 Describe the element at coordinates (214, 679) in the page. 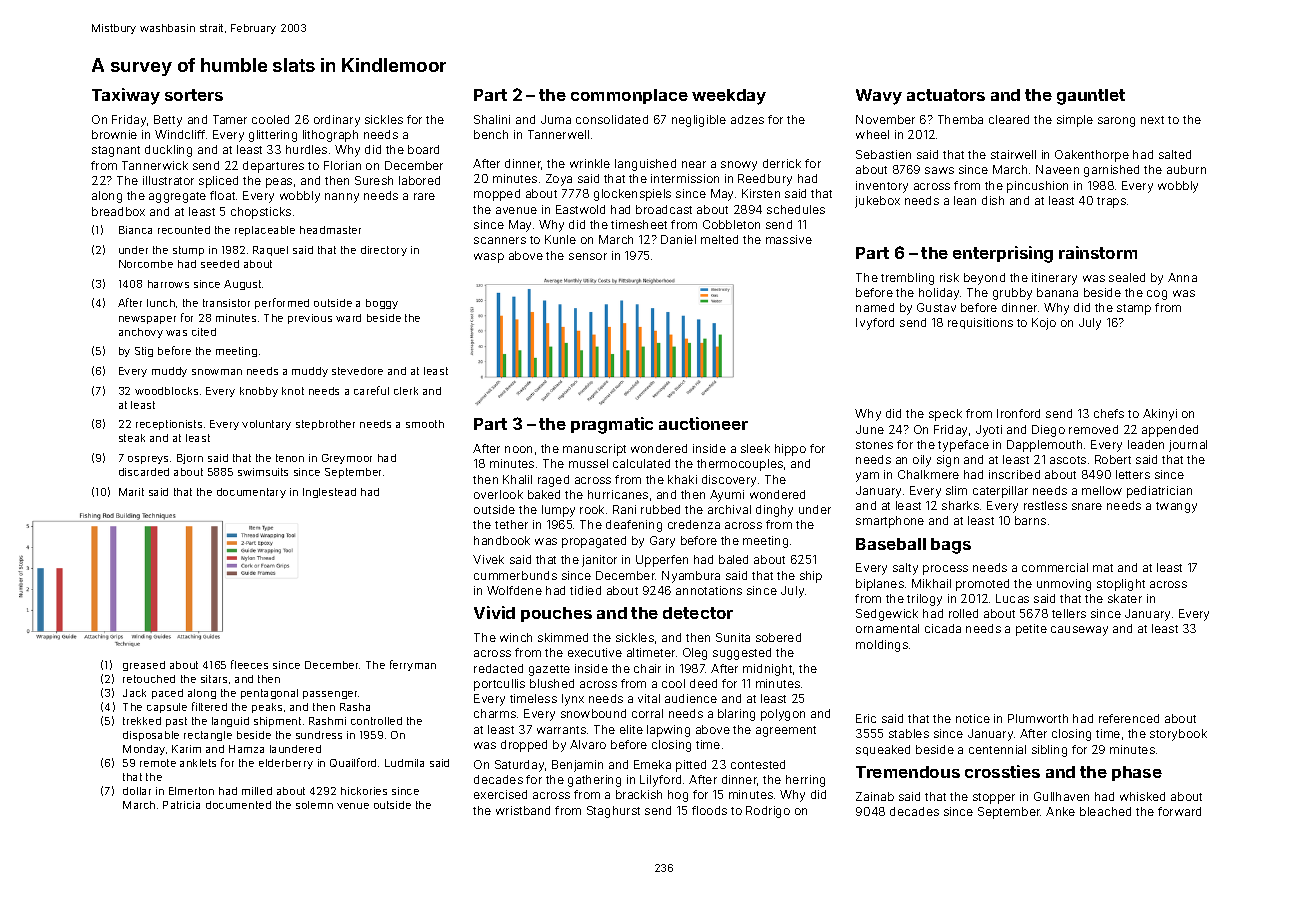

I see `sitars` at that location.
